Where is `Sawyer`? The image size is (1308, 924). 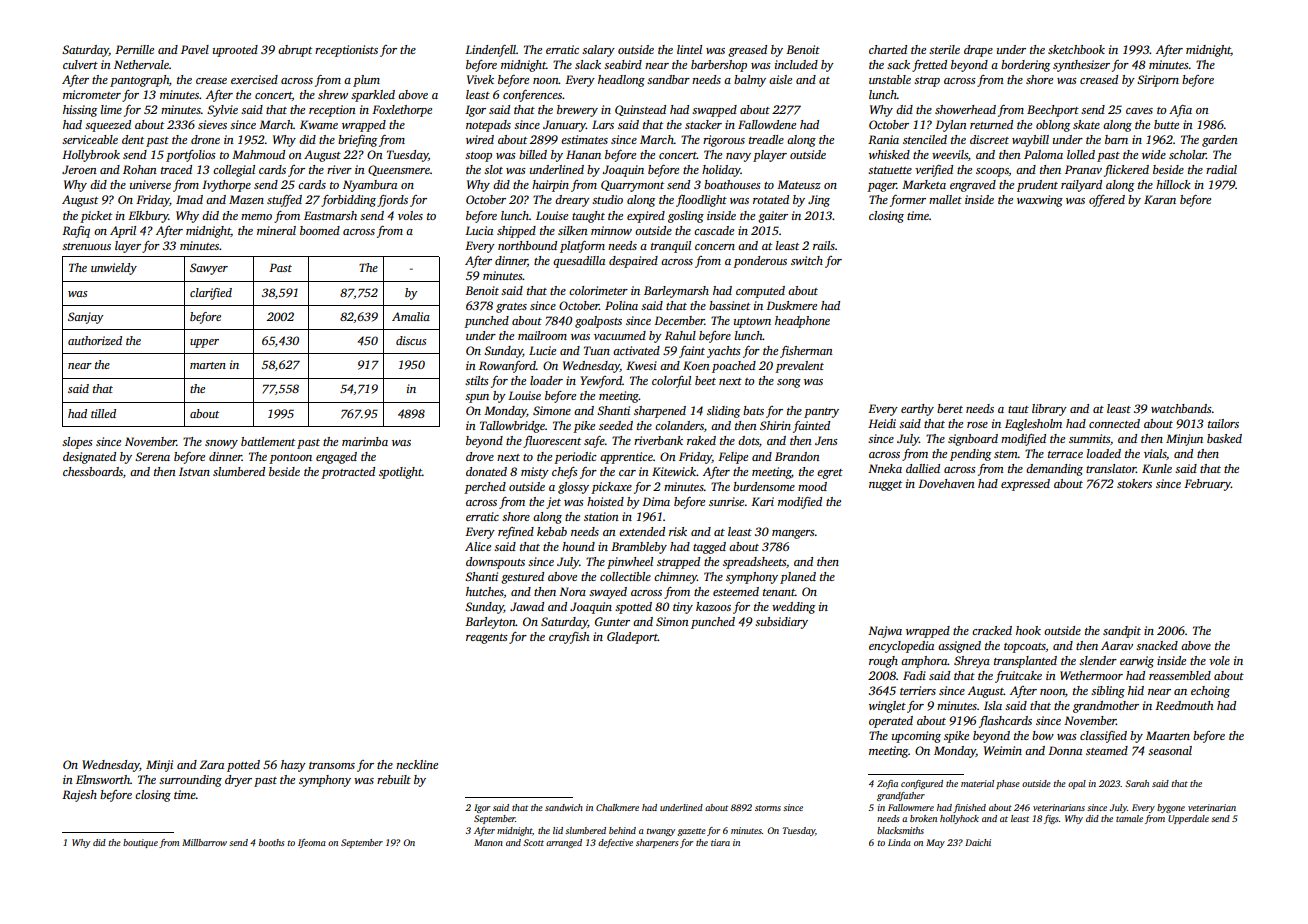 Sawyer is located at coordinates (209, 269).
